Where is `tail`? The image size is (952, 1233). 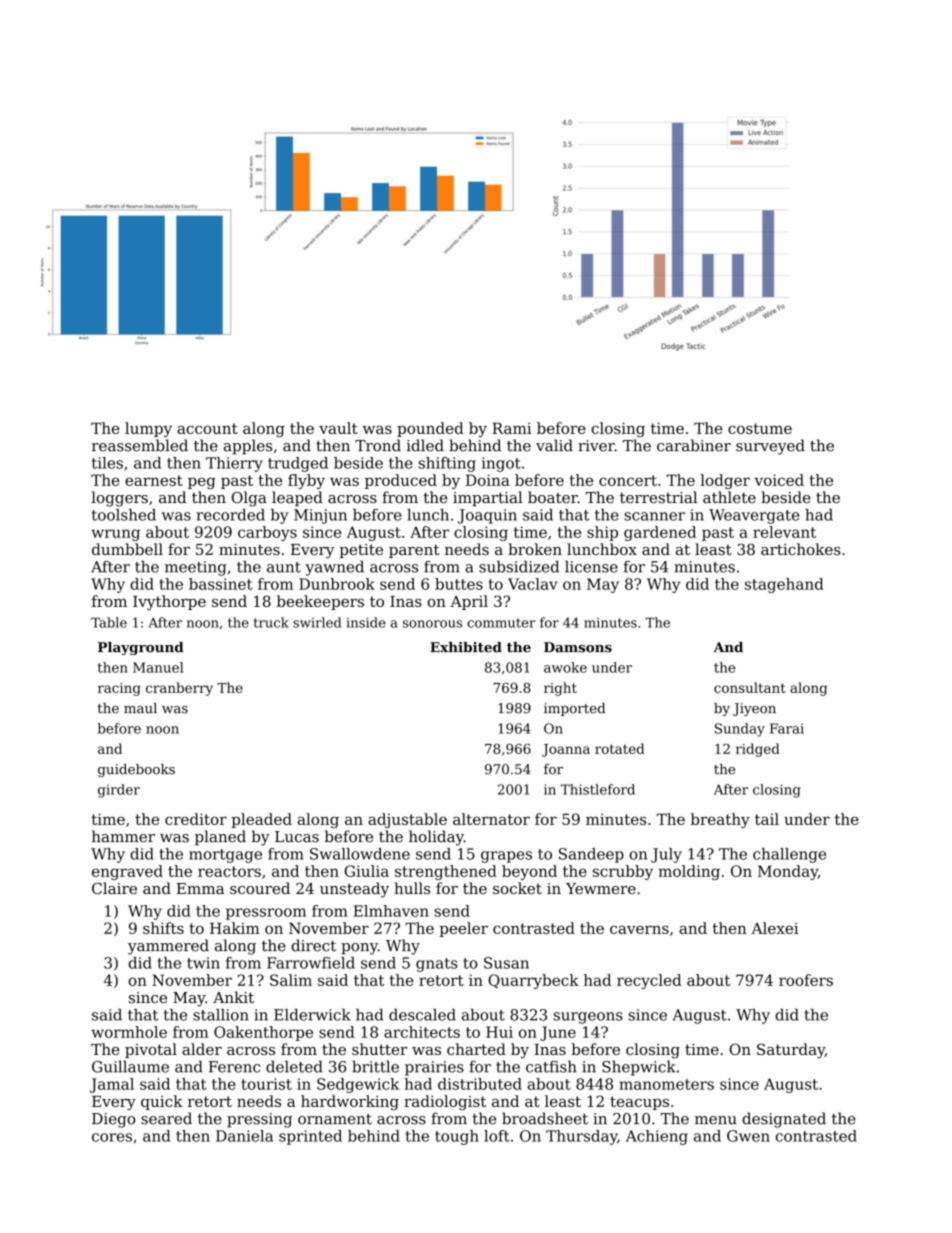
tail is located at coordinates (767, 819).
